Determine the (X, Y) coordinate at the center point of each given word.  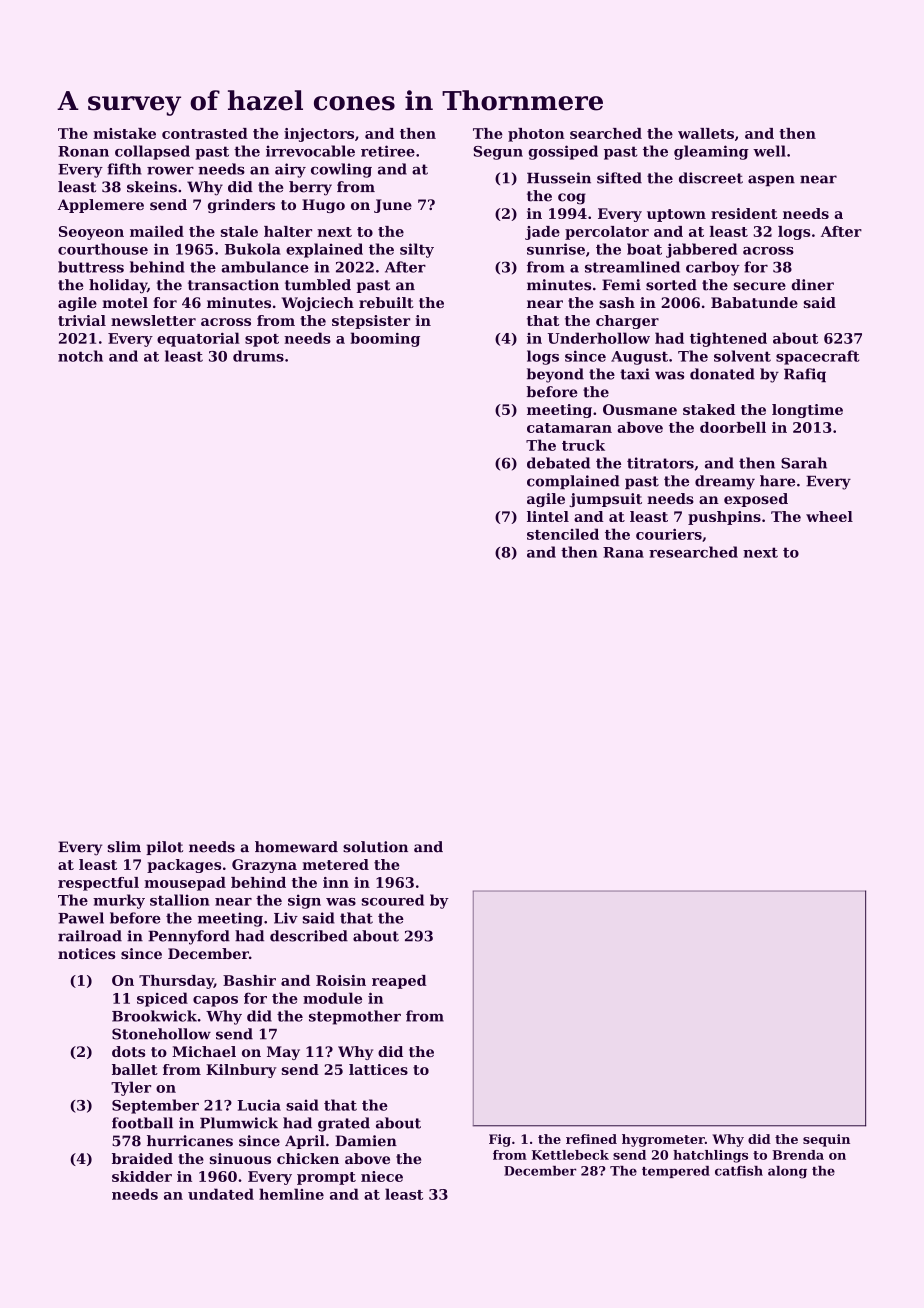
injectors (319, 135)
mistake (124, 133)
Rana (623, 552)
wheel (829, 516)
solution (375, 847)
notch (80, 356)
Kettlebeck (570, 1155)
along (787, 1172)
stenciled (563, 534)
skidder (142, 1176)
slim (124, 847)
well (769, 151)
